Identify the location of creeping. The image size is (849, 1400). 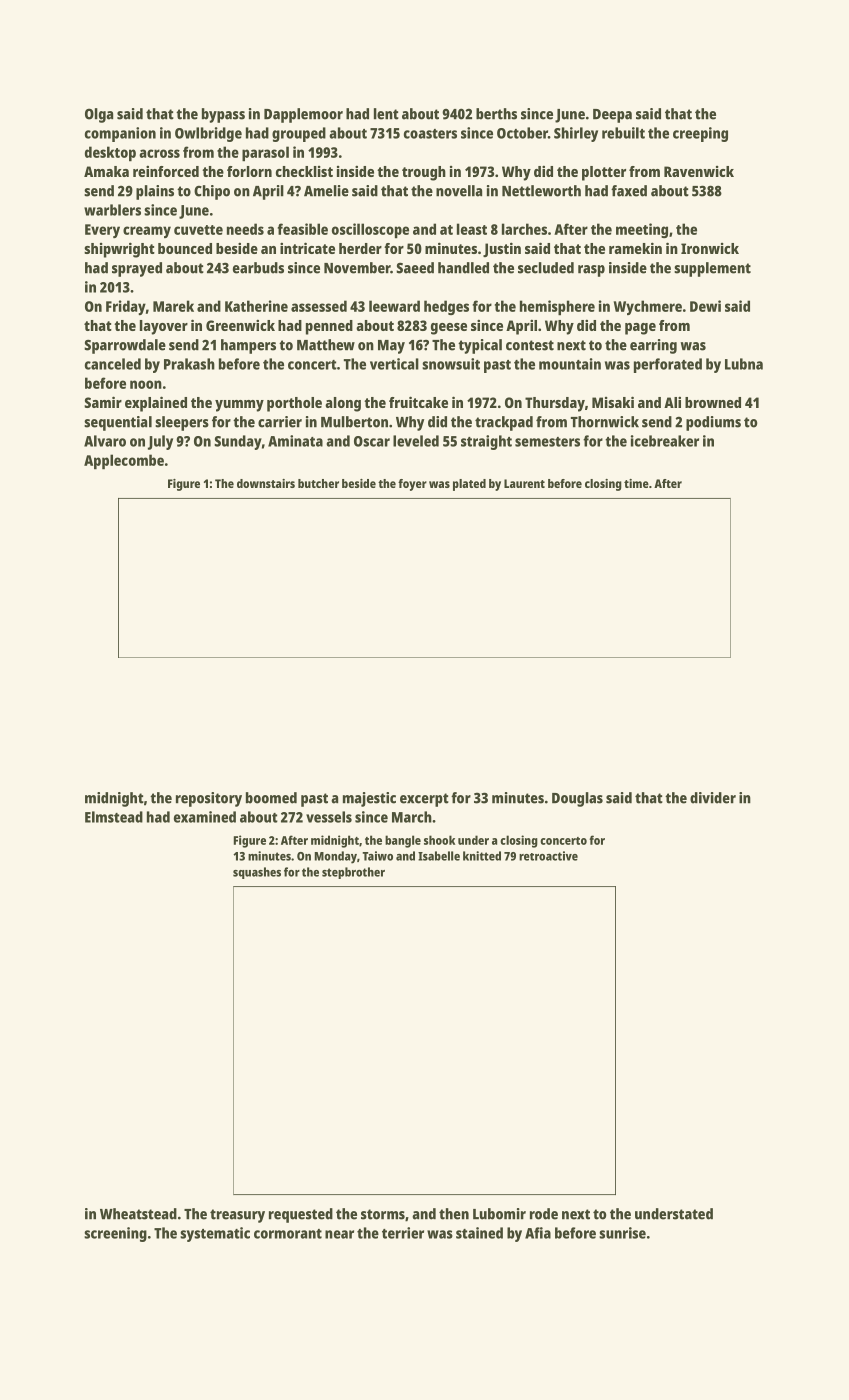
(700, 134).
